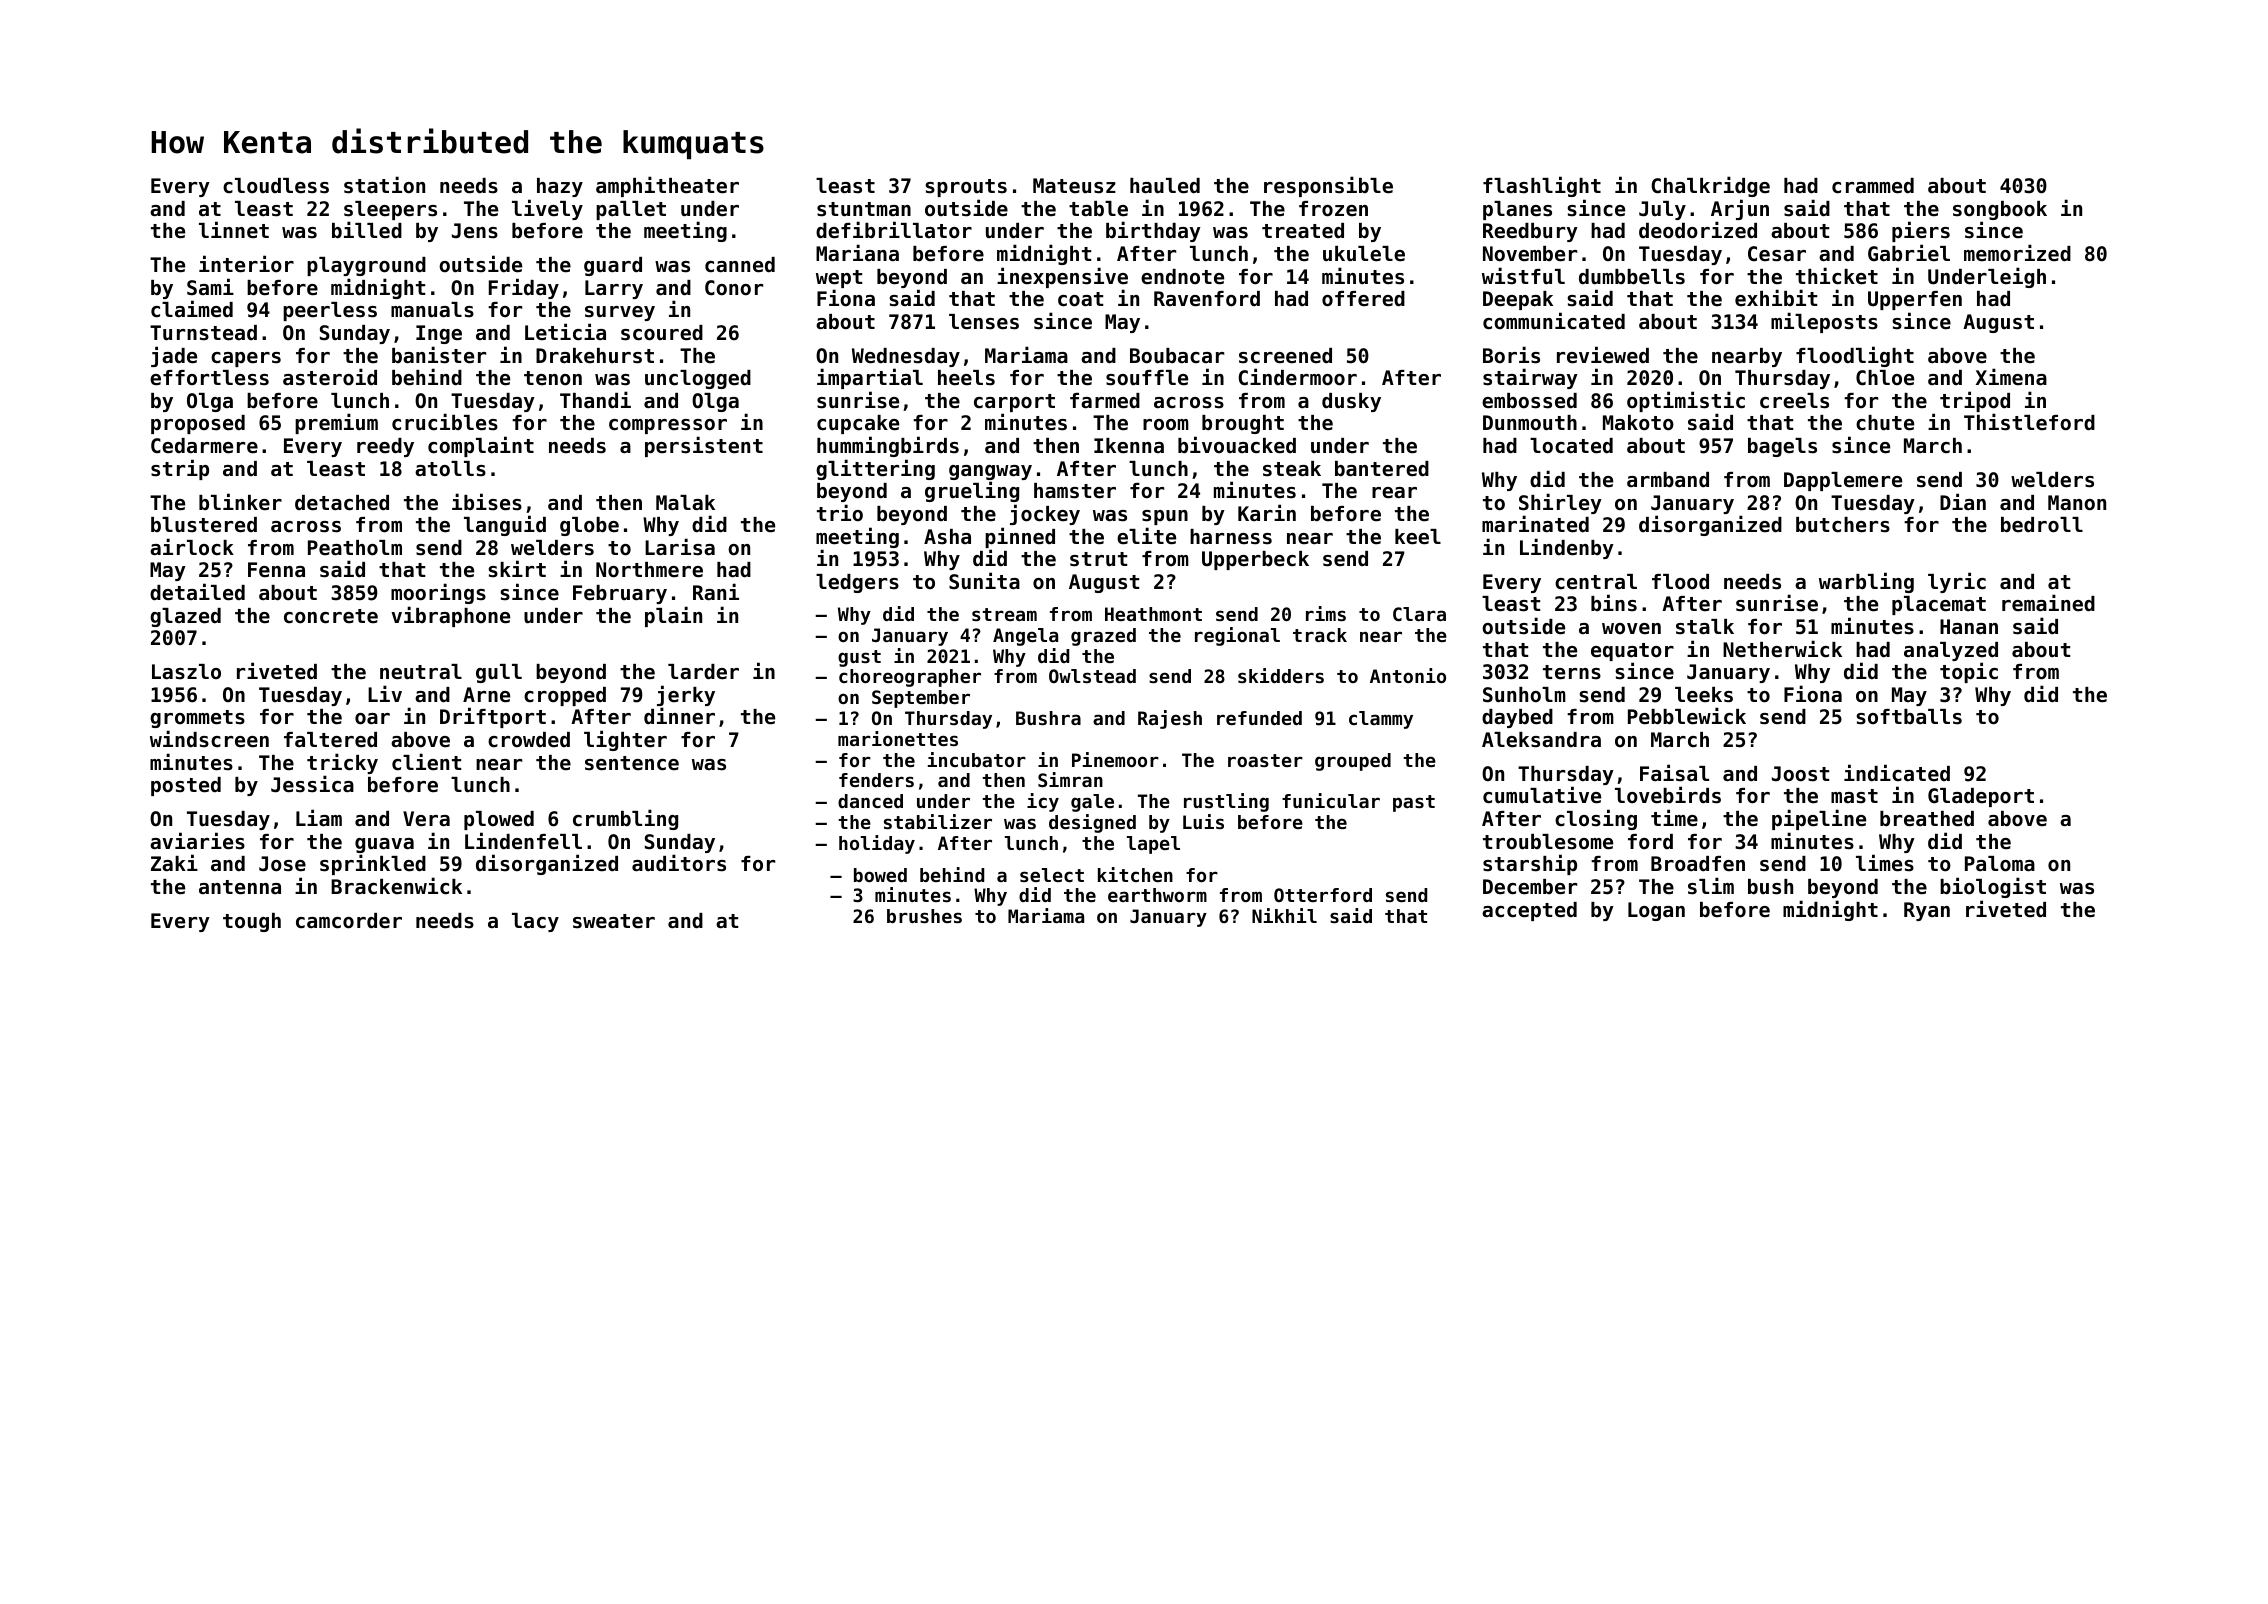 This screenshot has width=2268, height=1604. Describe the element at coordinates (679, 863) in the screenshot. I see `auditors` at that location.
